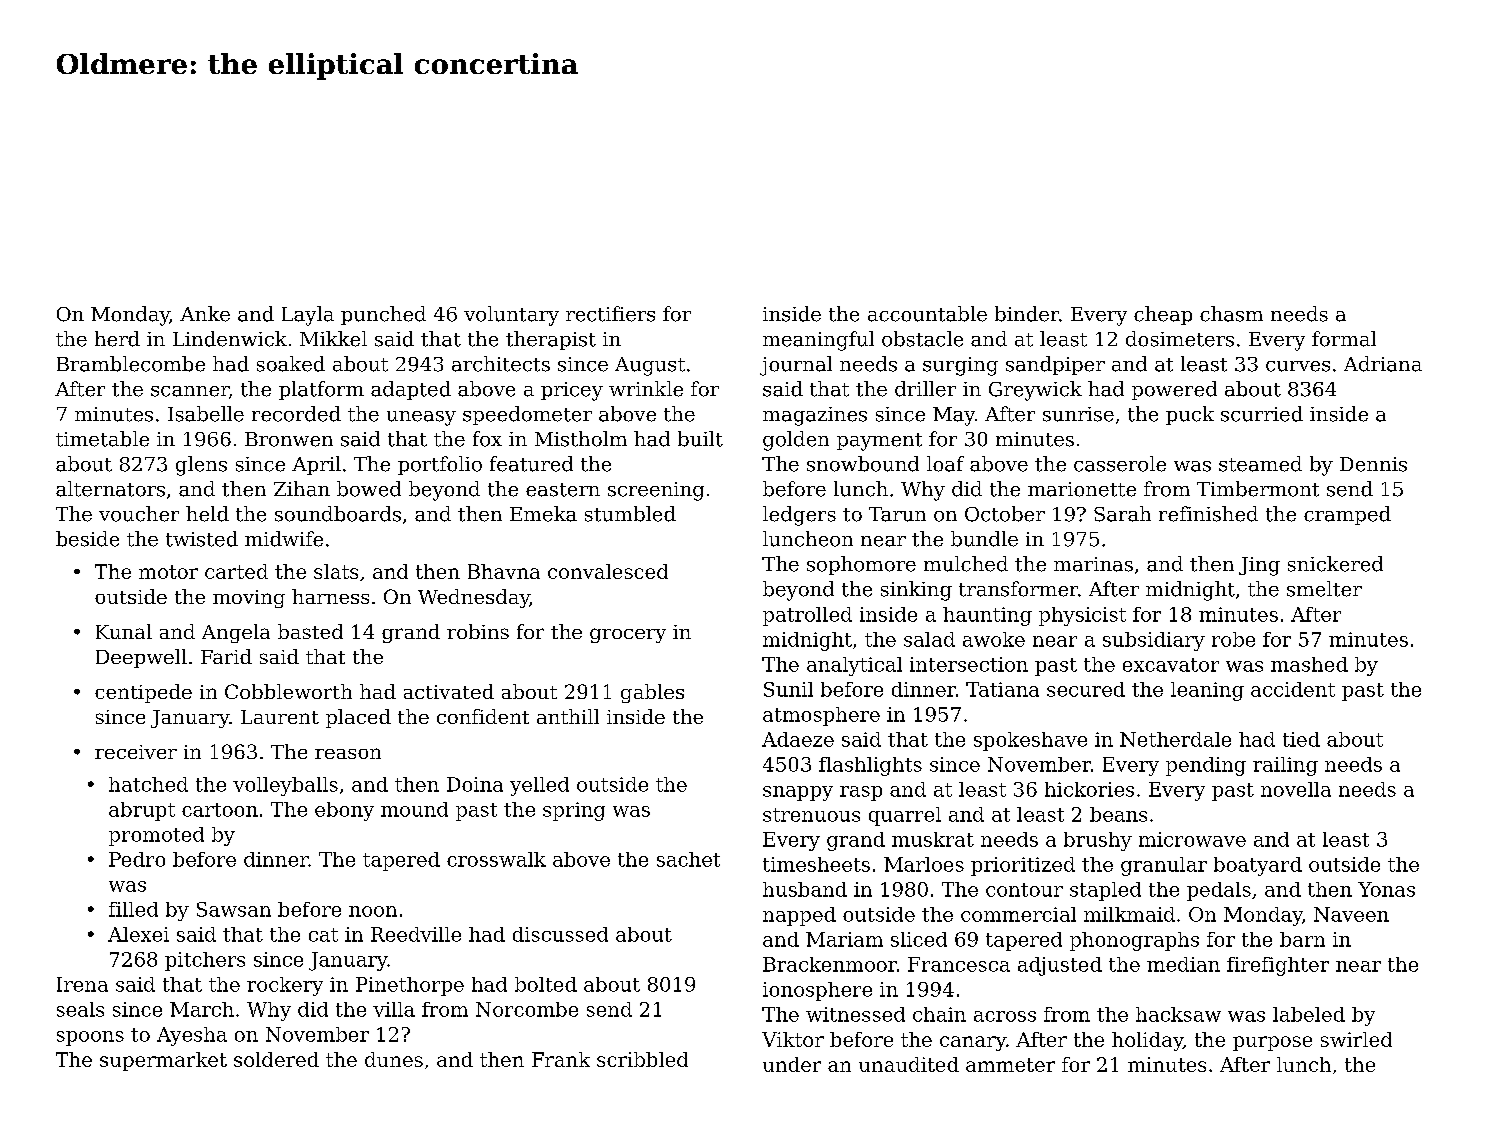 The image size is (1486, 1148). I want to click on Tarun, so click(897, 514).
